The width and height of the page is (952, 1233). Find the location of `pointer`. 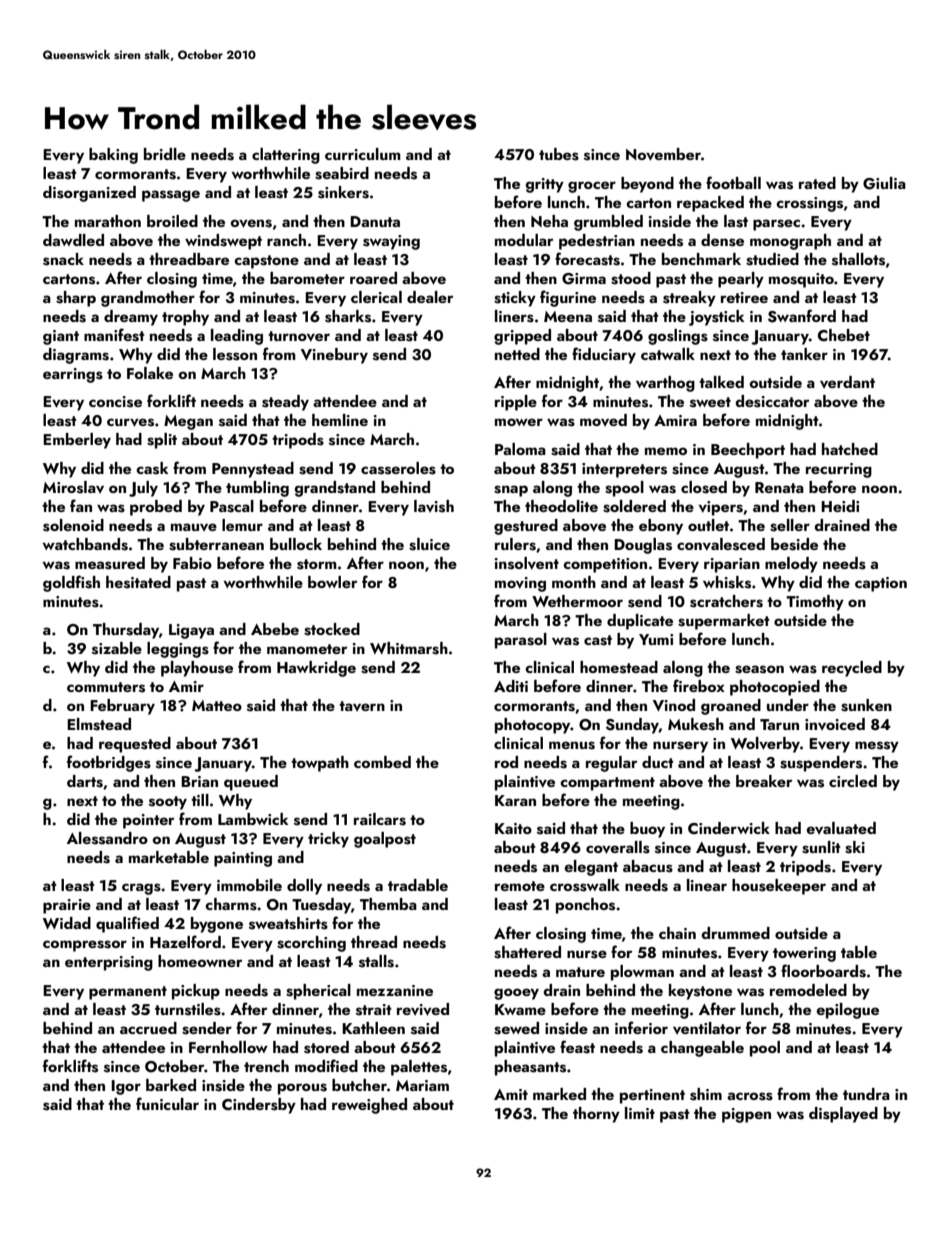

pointer is located at coordinates (148, 821).
